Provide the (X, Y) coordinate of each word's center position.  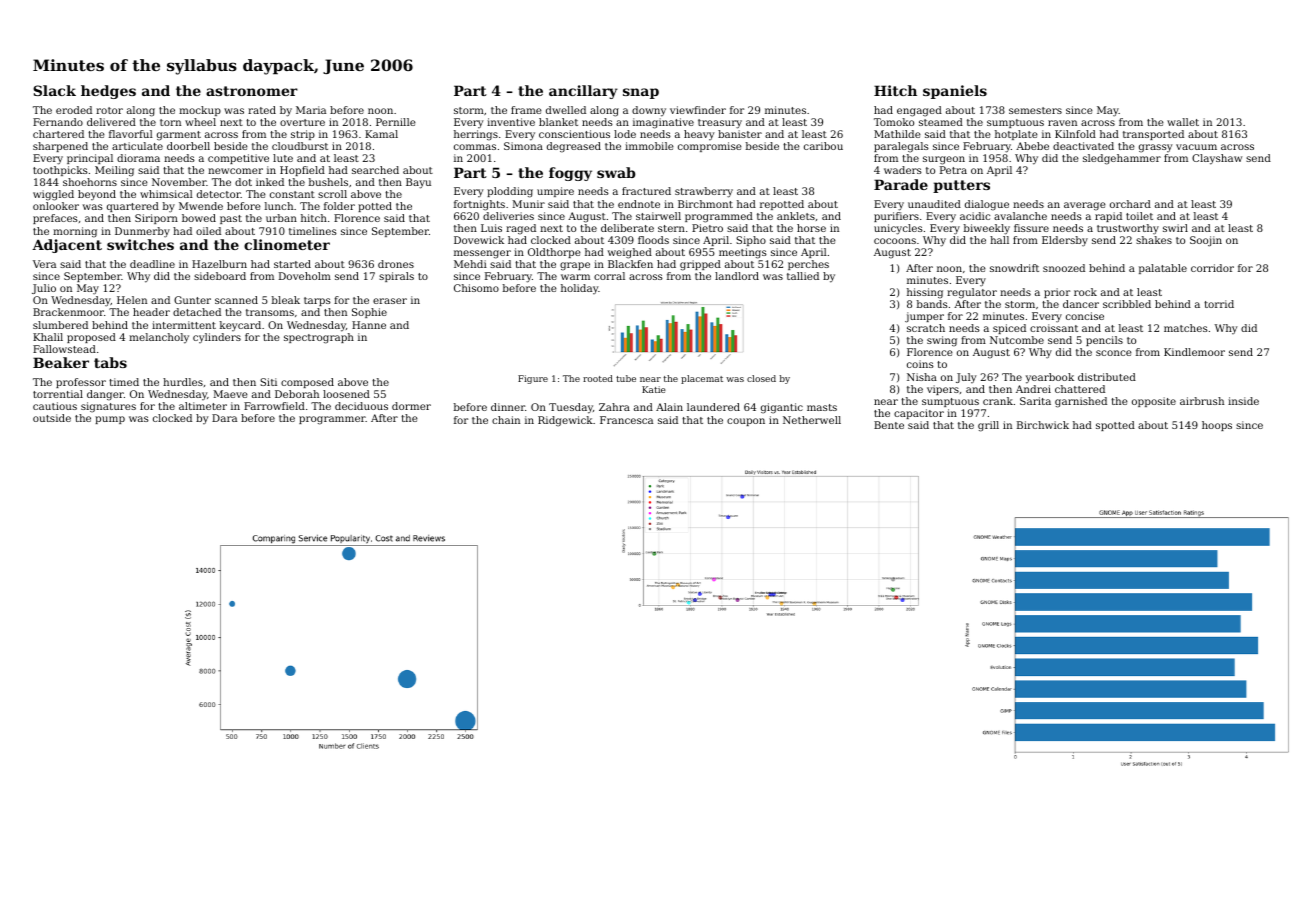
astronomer (252, 91)
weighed (630, 253)
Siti (268, 382)
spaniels (955, 92)
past (231, 219)
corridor (1212, 268)
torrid (1219, 304)
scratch (926, 328)
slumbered (60, 325)
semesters (1035, 110)
